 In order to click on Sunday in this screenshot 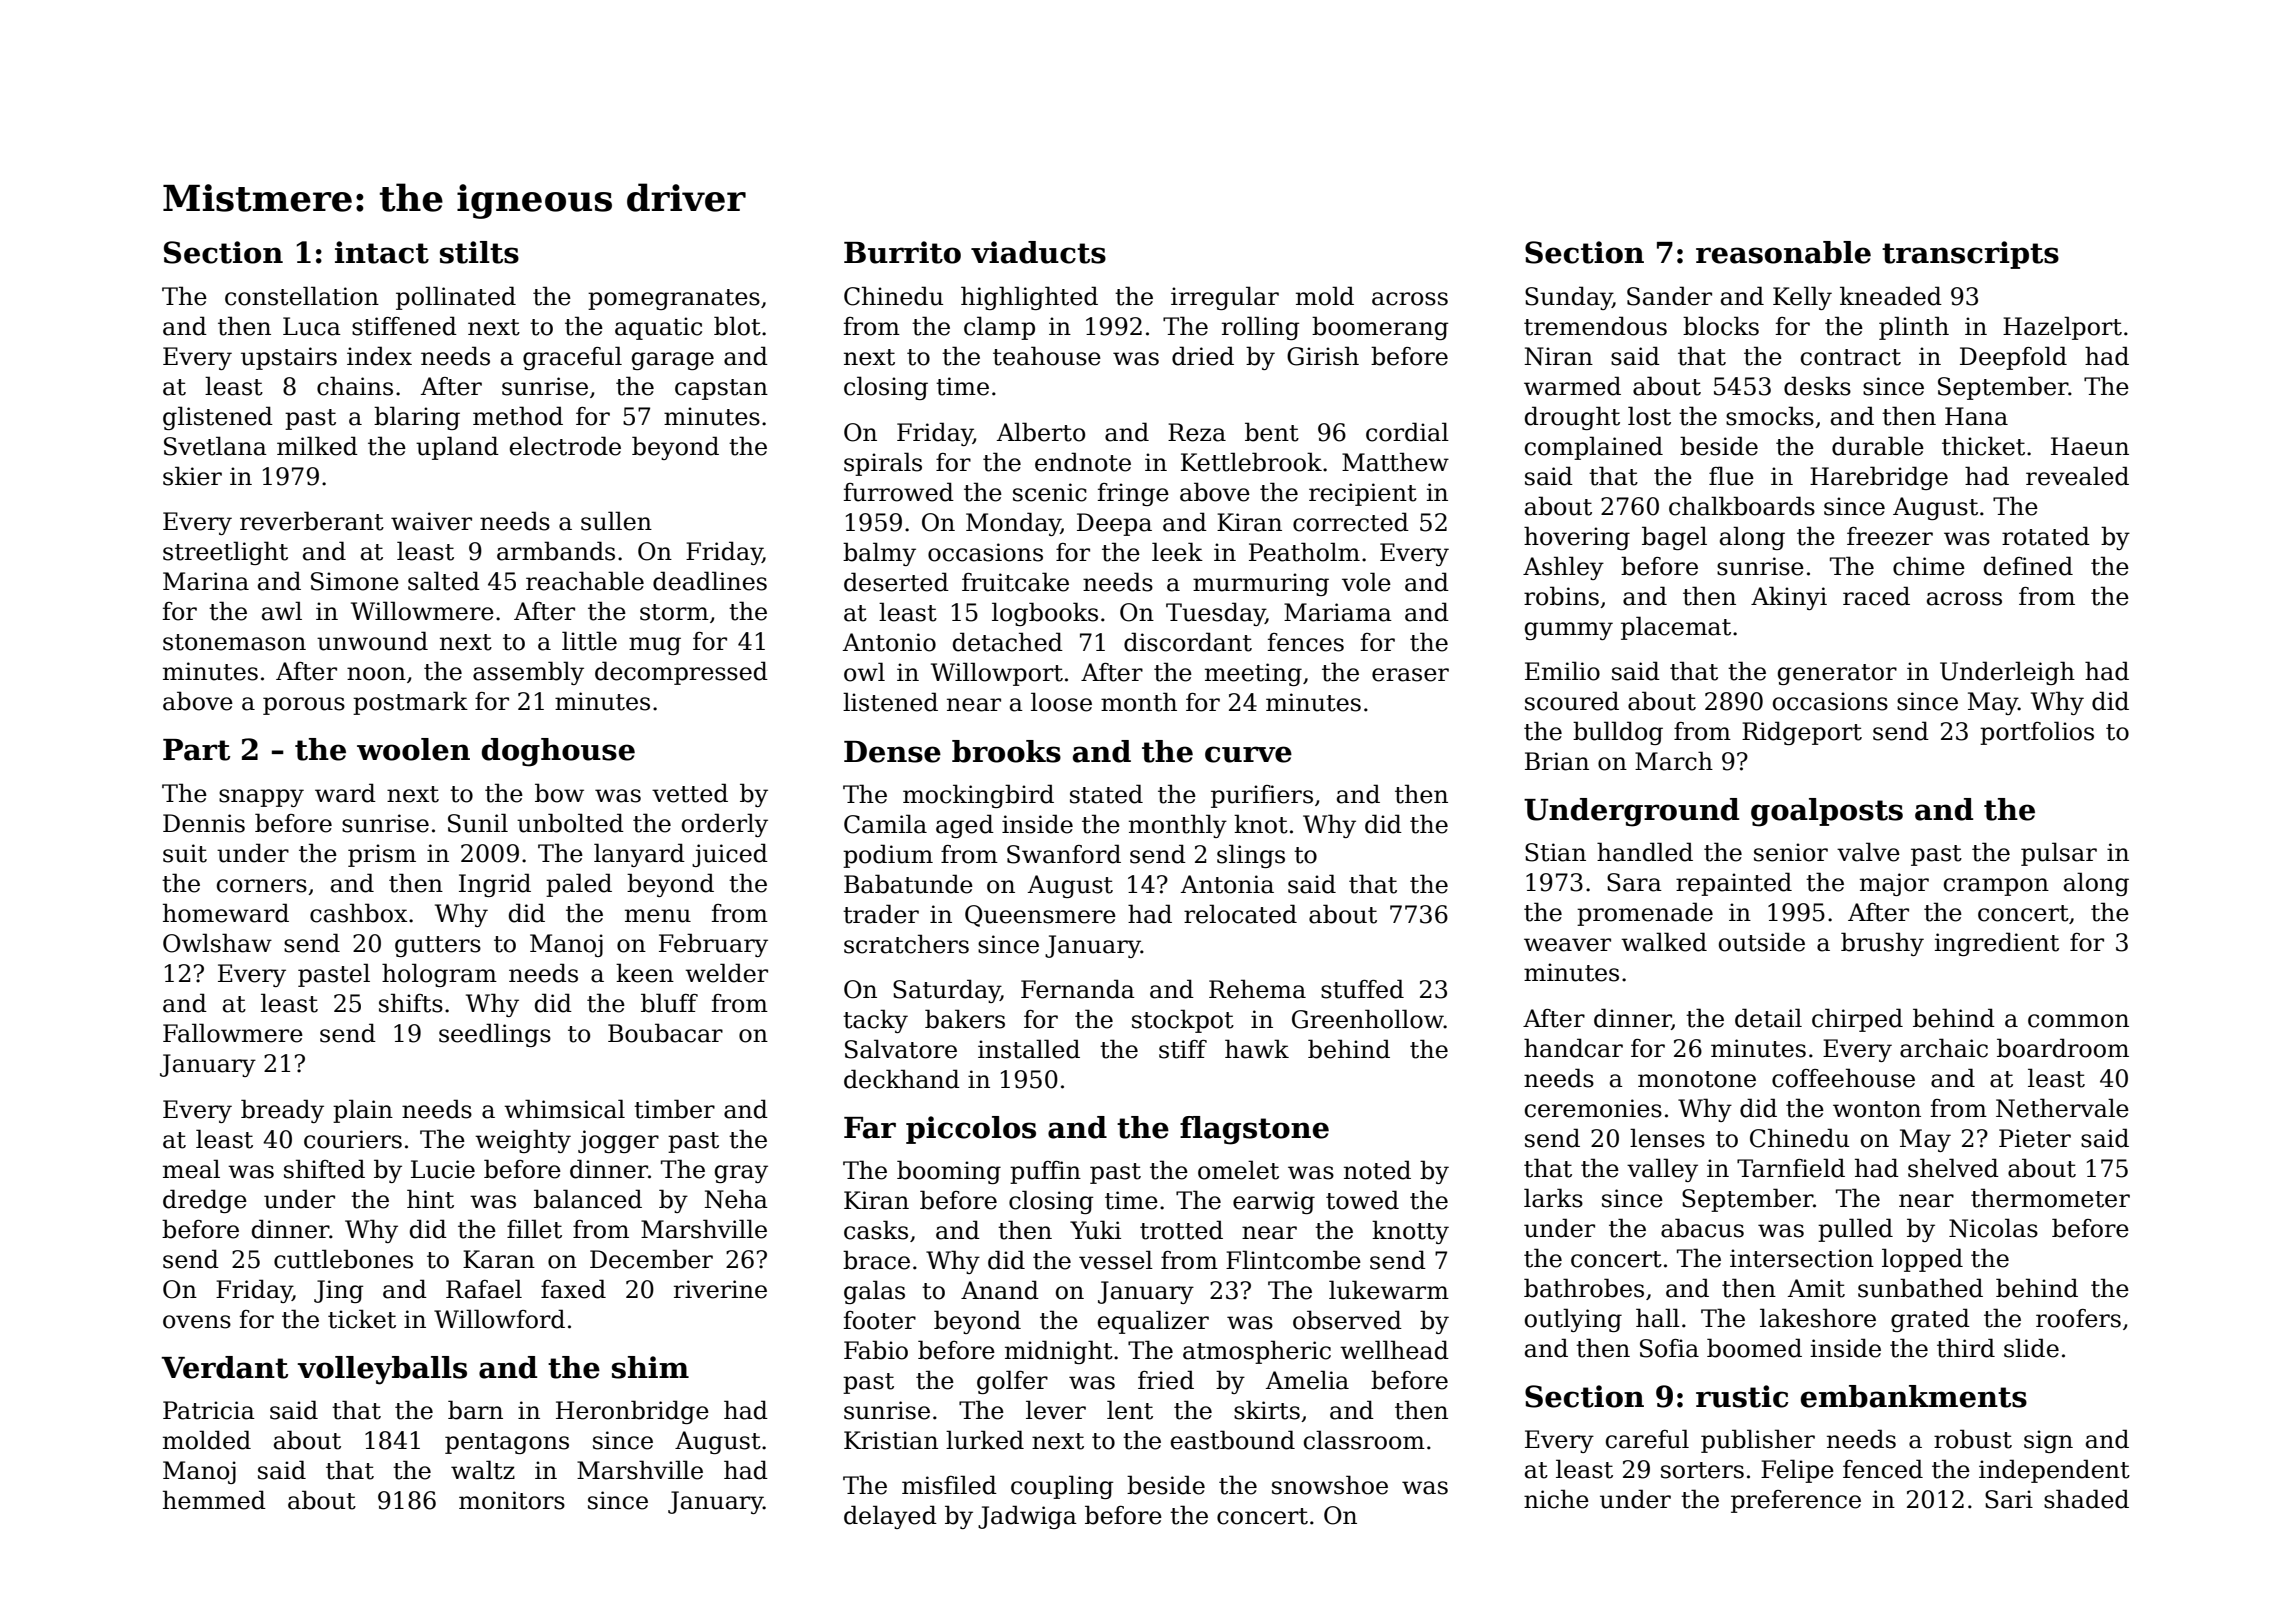, I will do `click(1569, 298)`.
